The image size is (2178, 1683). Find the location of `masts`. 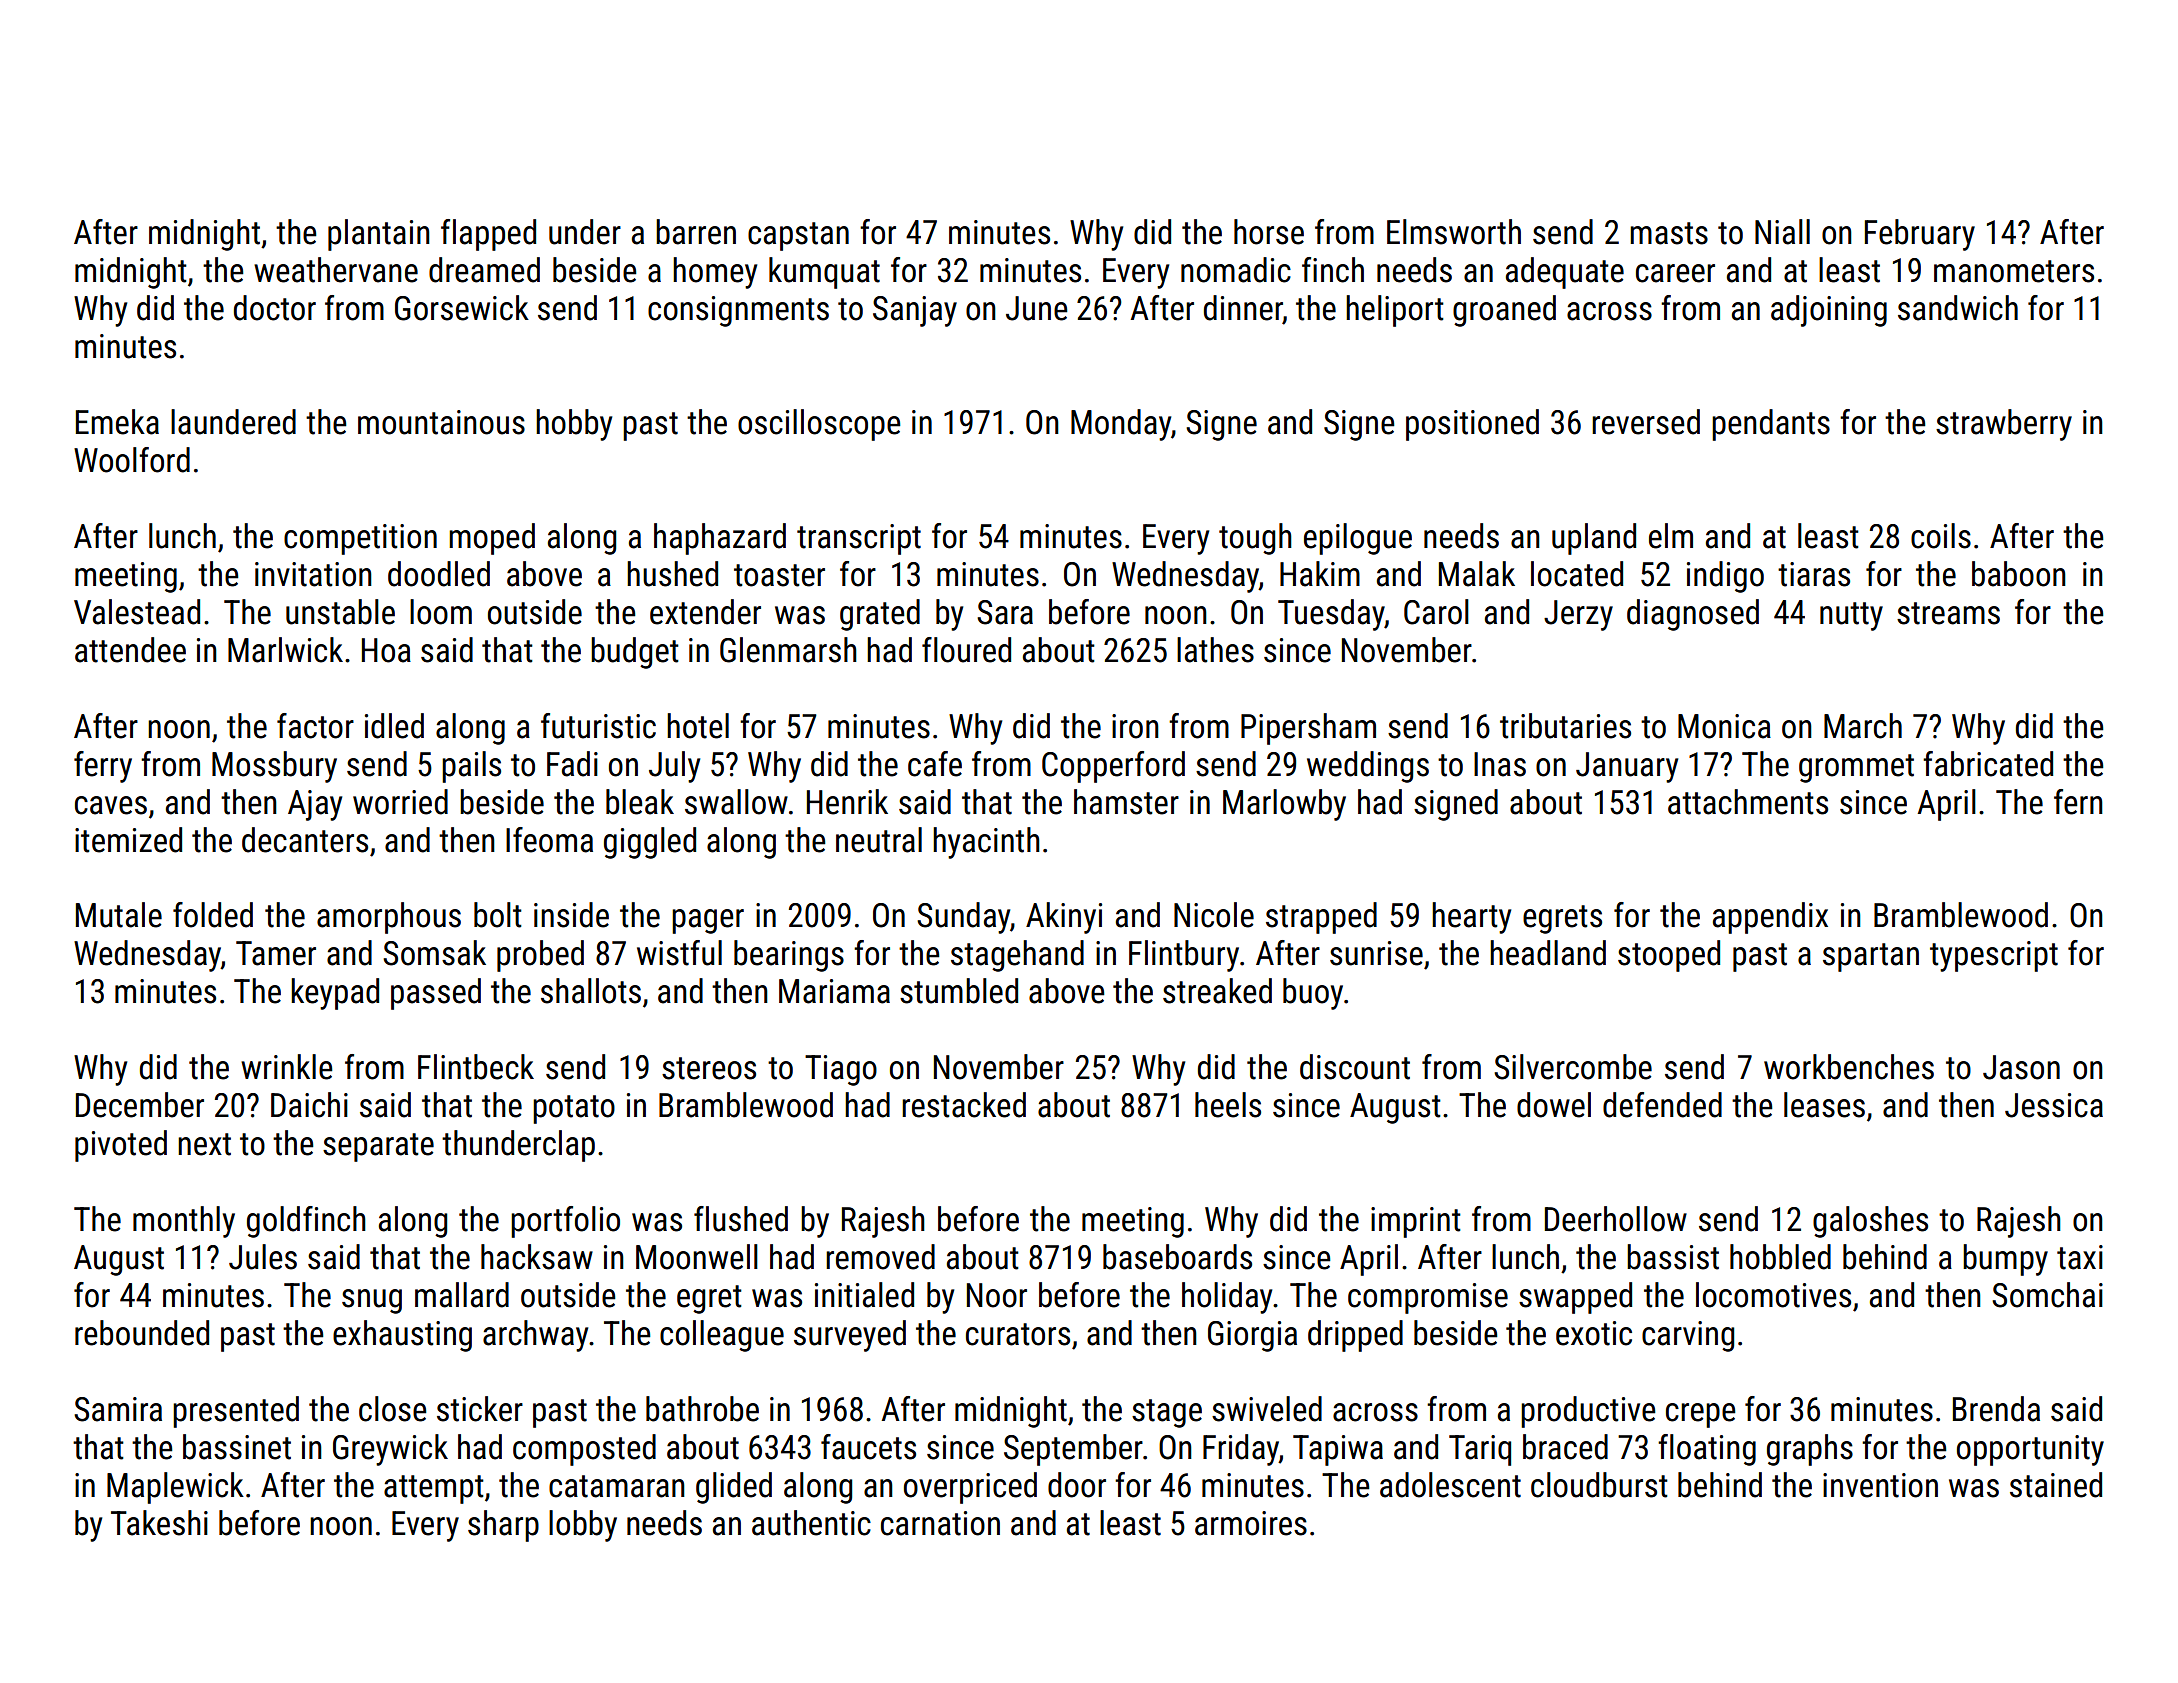

masts is located at coordinates (1669, 233).
